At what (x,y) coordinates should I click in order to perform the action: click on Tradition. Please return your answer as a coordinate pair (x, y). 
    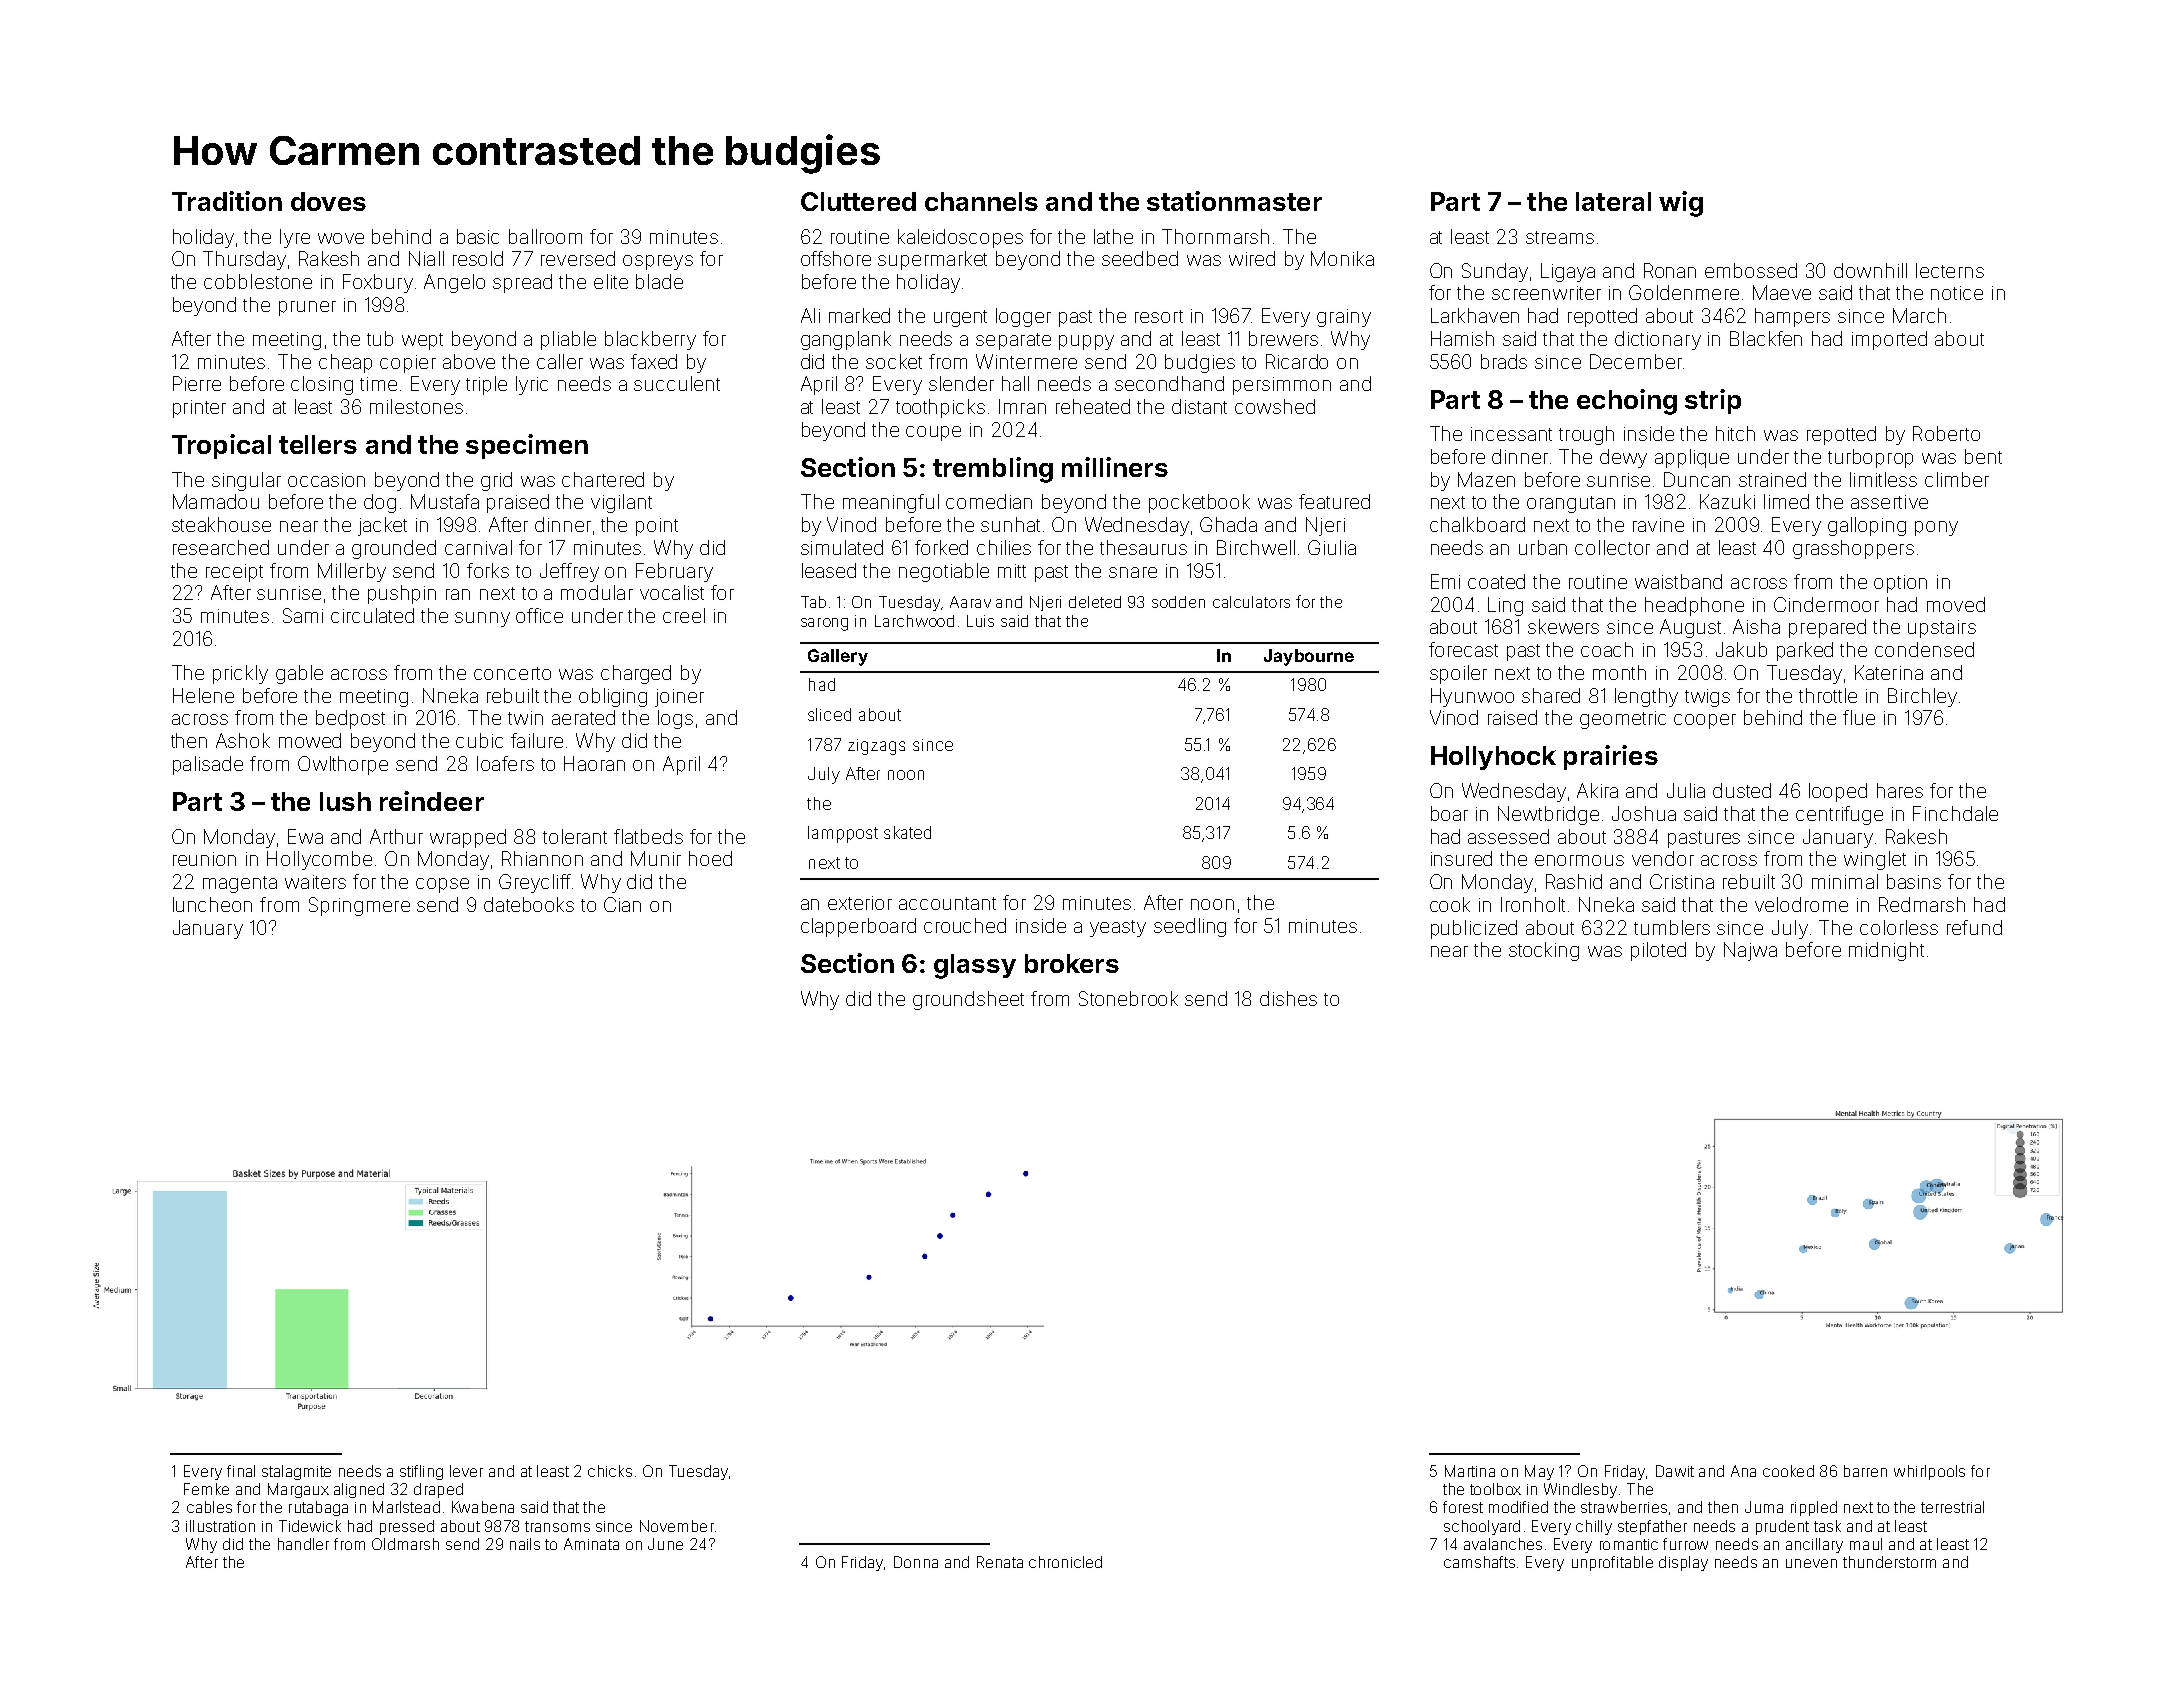
    Looking at the image, I should click on (227, 201).
